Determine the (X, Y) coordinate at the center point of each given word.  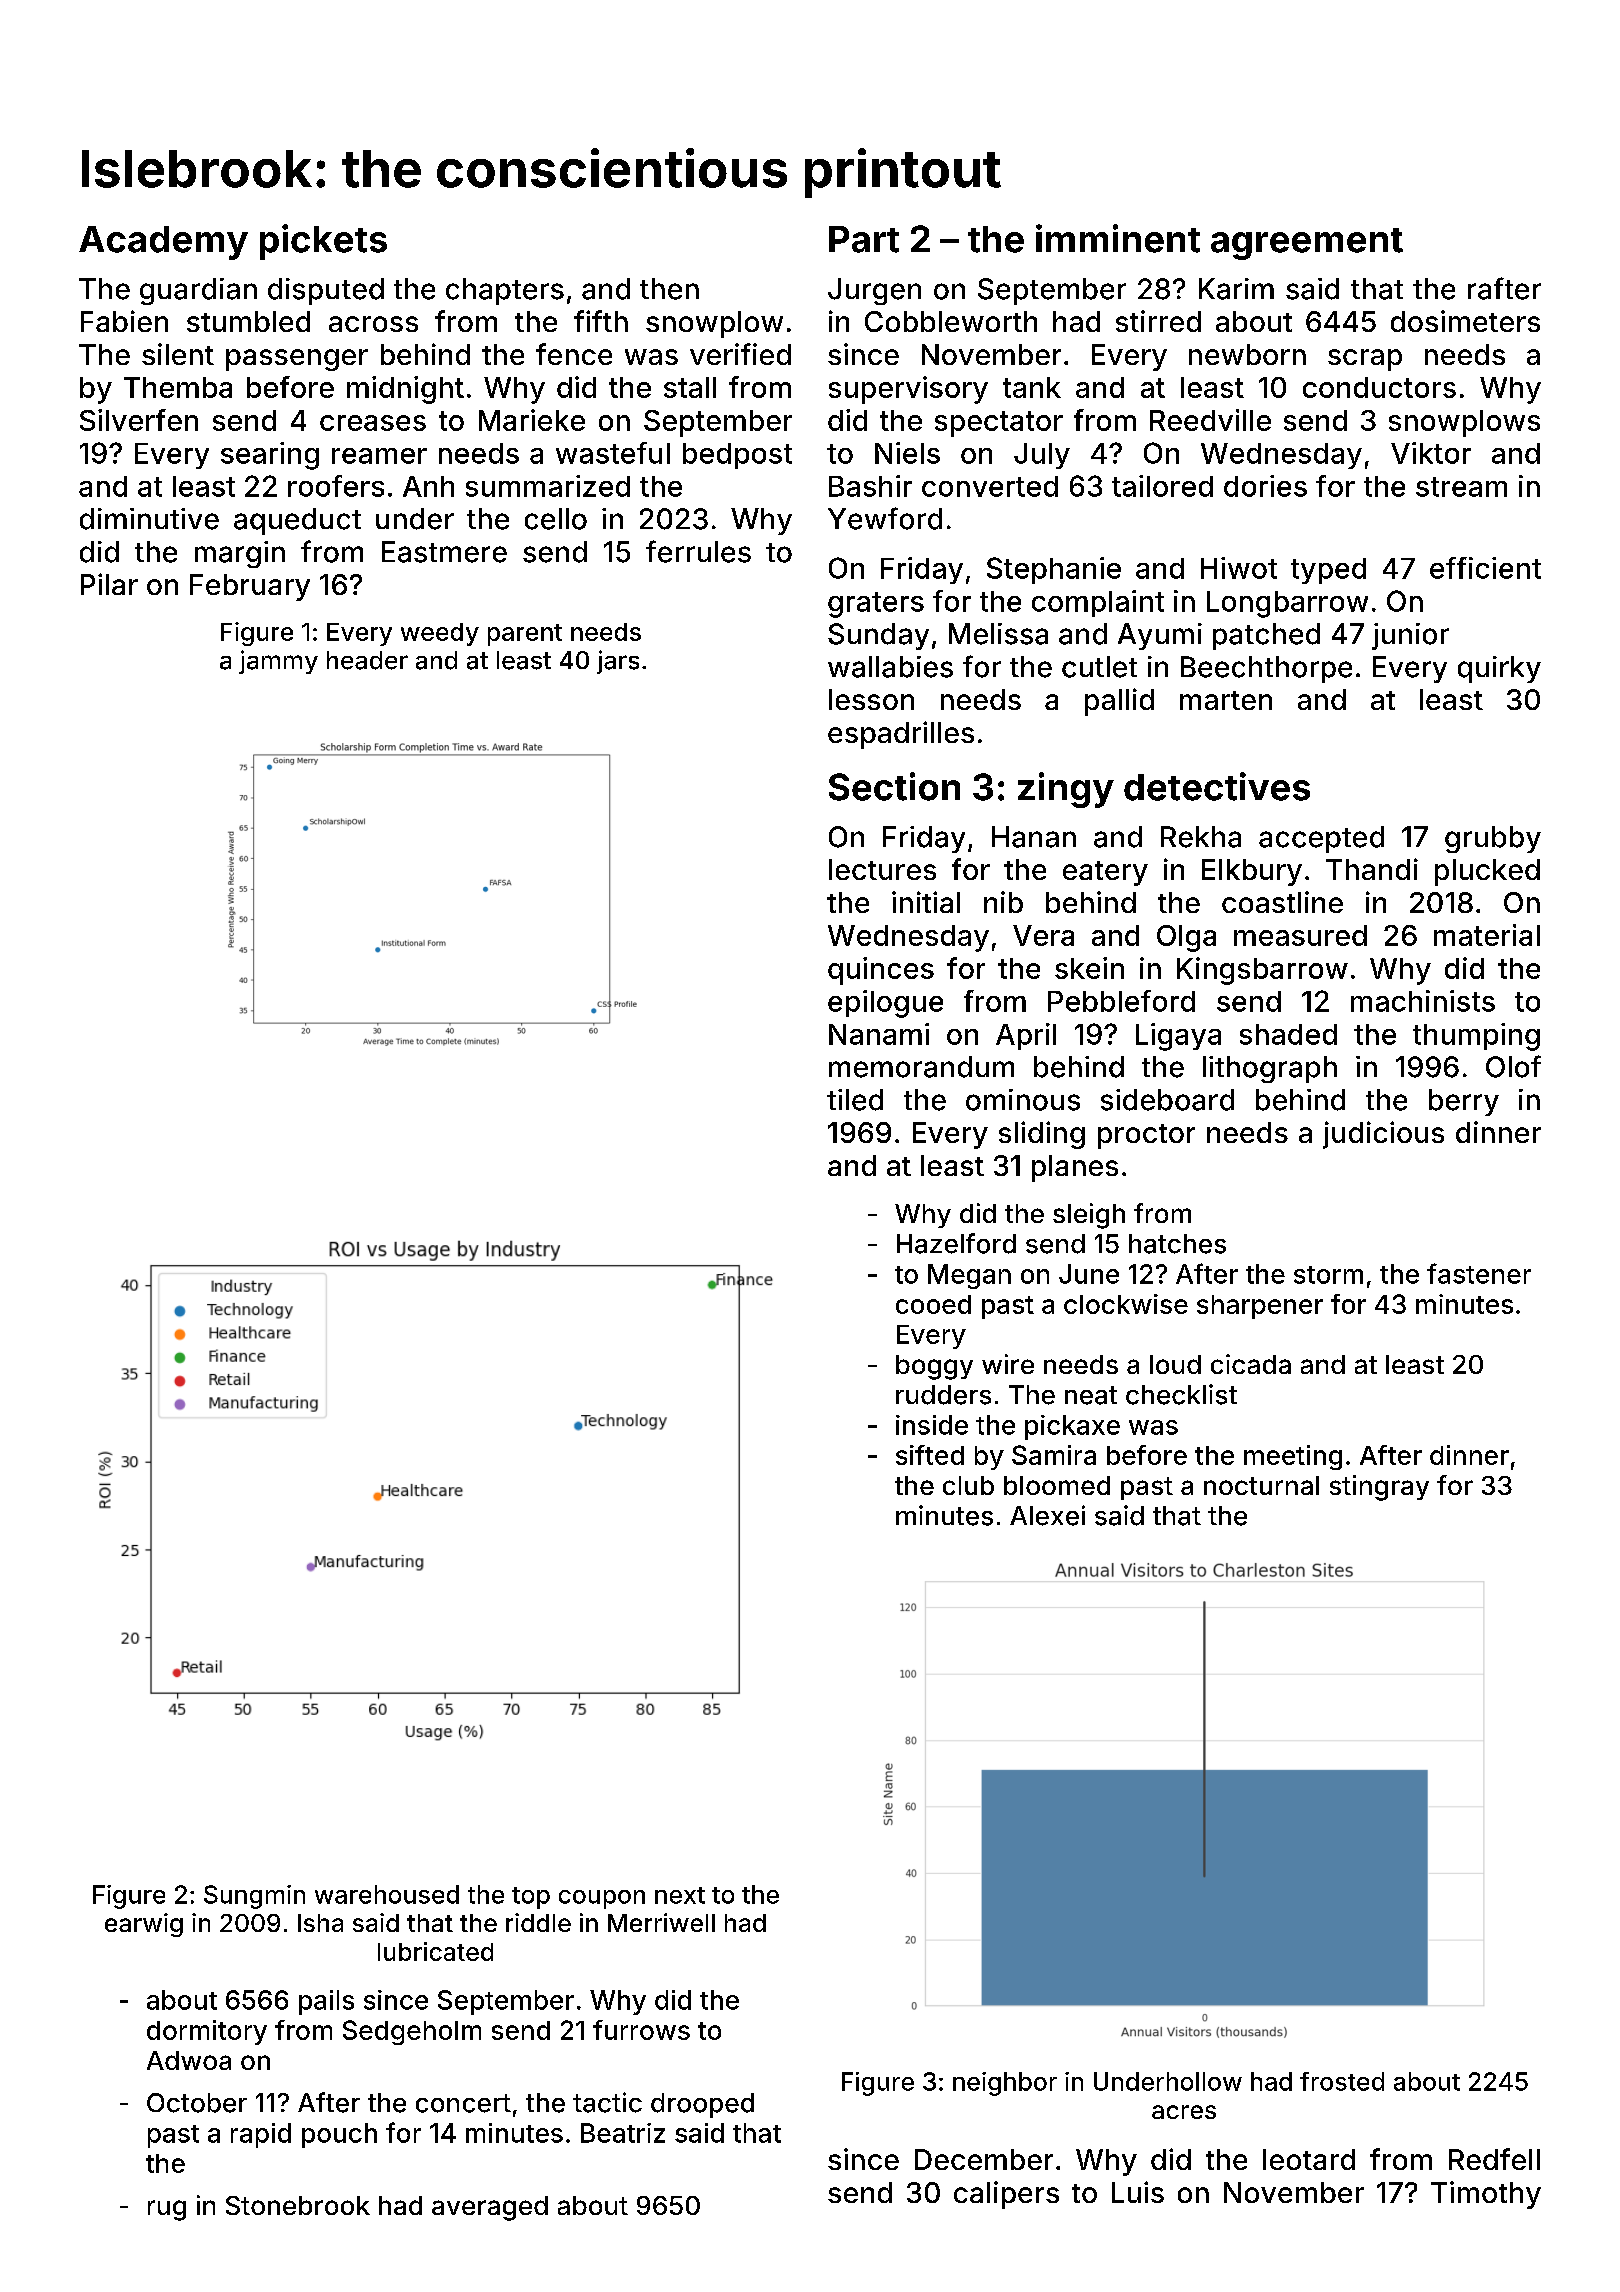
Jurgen (874, 291)
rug (167, 2210)
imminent (1118, 238)
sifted (930, 1455)
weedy (440, 634)
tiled (855, 1100)
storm (1328, 1275)
